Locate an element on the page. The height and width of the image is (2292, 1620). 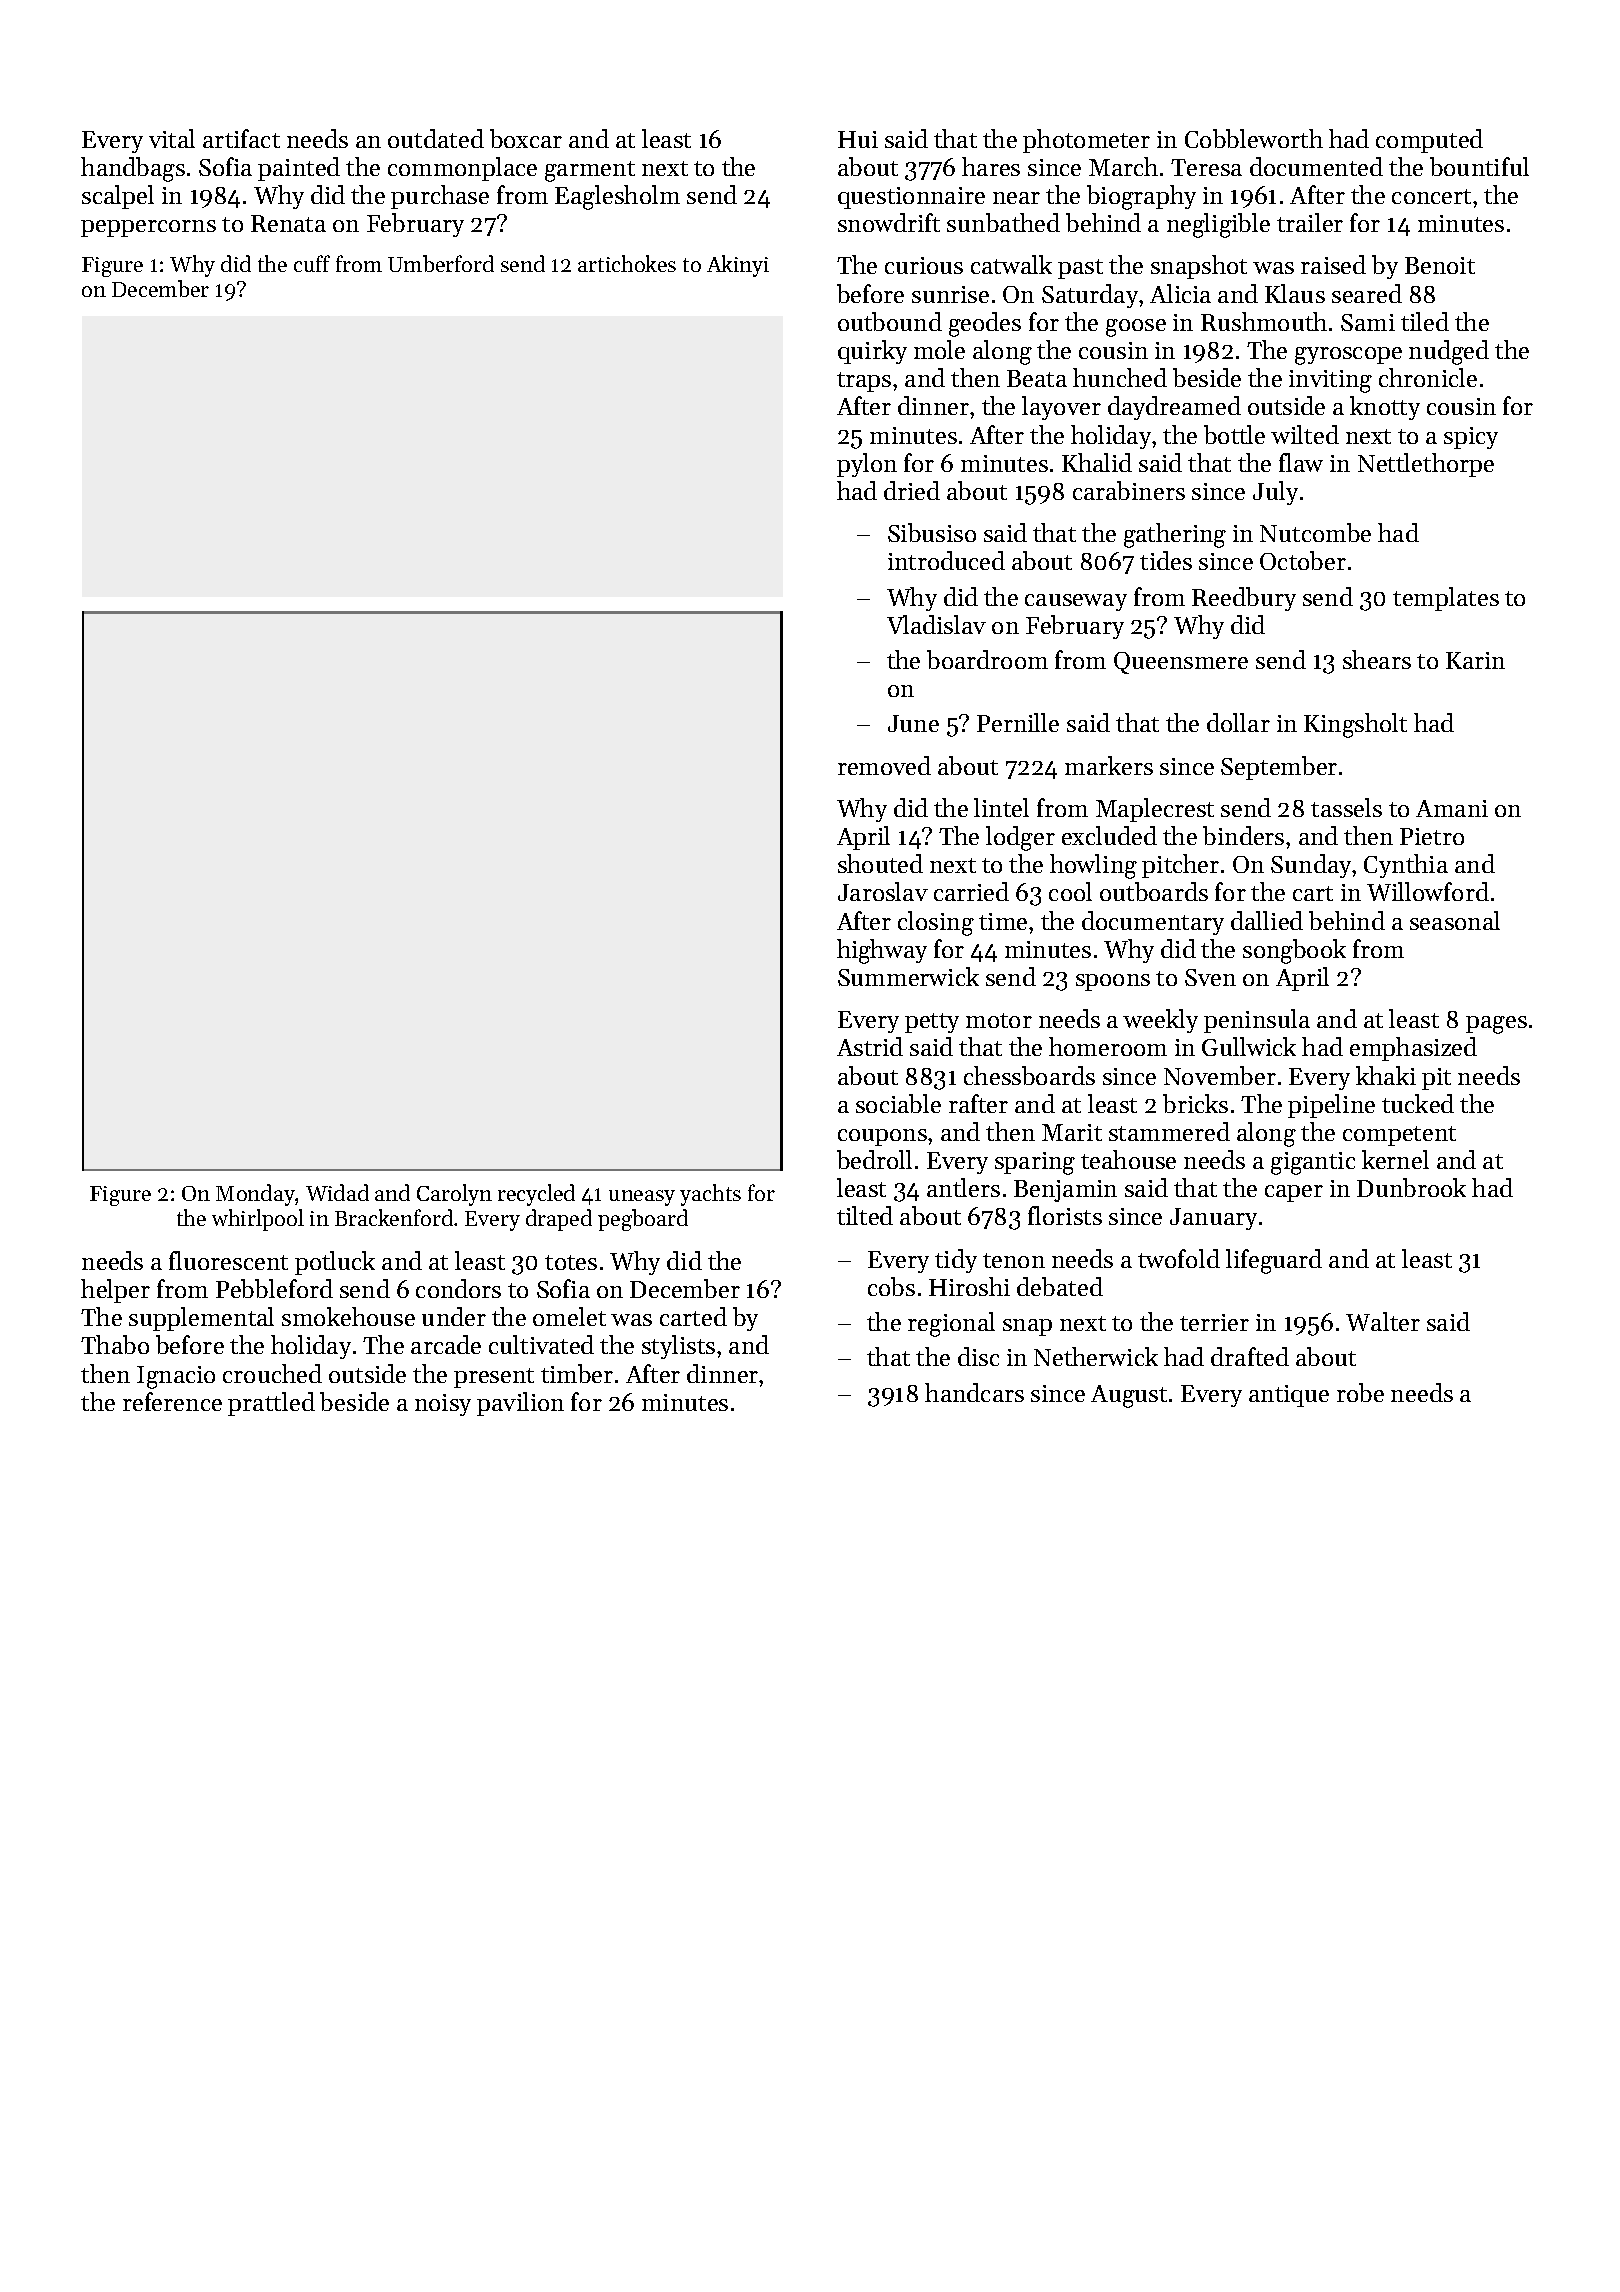
Hui is located at coordinates (858, 139).
